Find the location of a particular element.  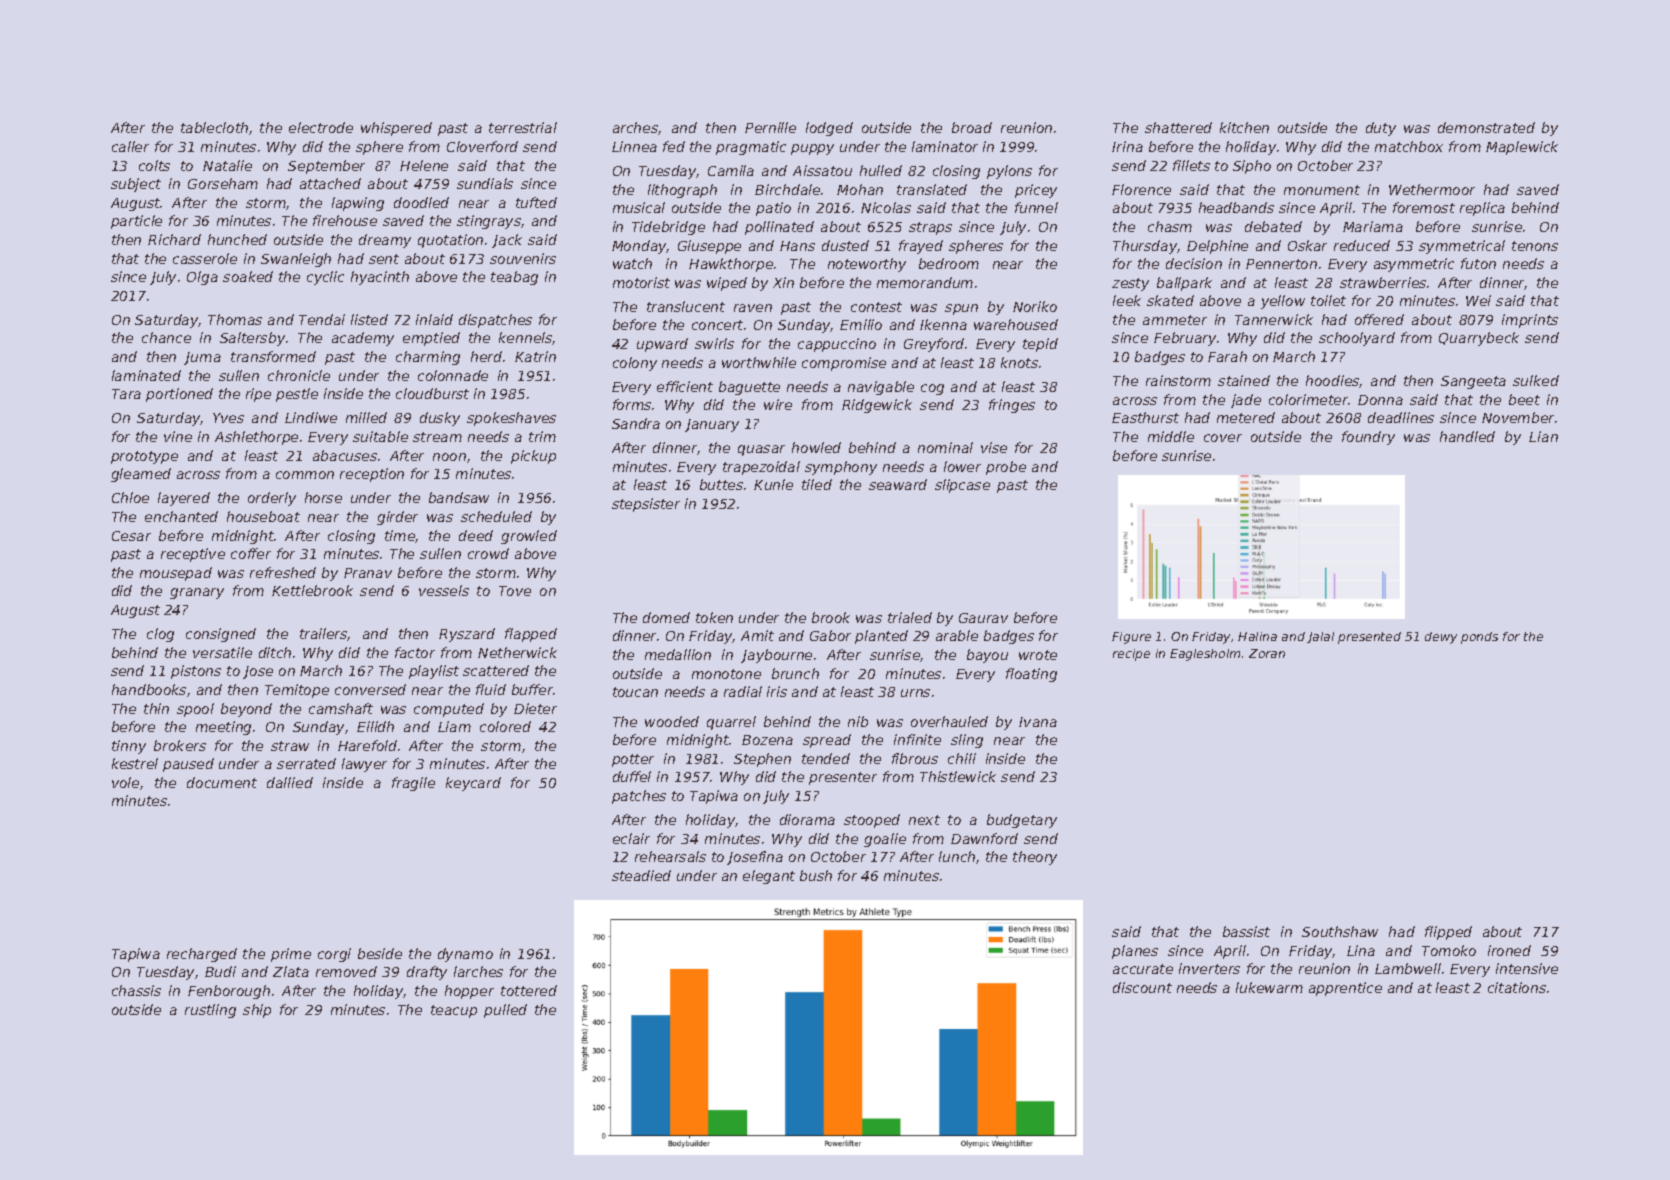

ditch is located at coordinates (275, 652).
